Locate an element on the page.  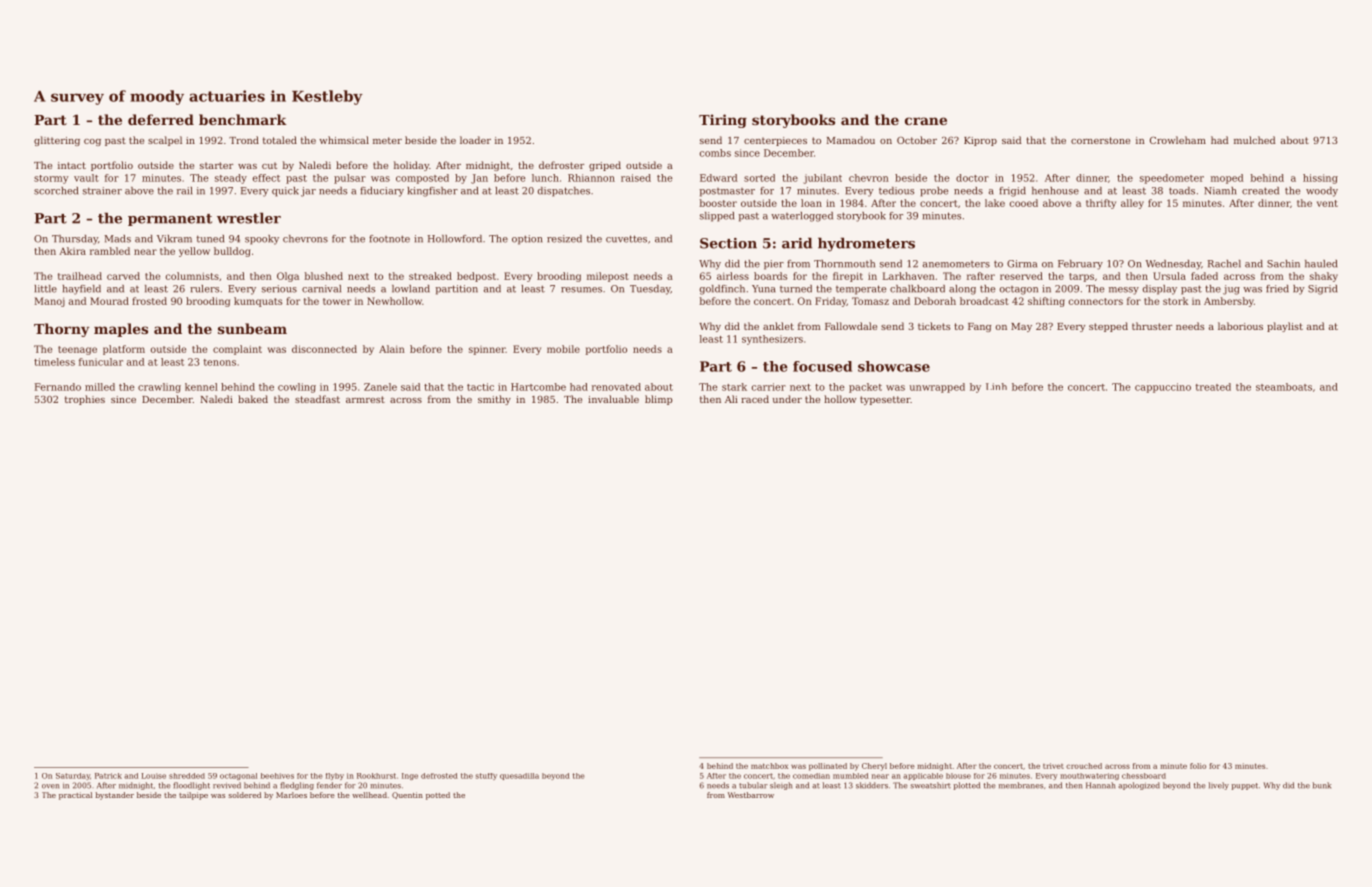
steamboats is located at coordinates (1284, 387).
